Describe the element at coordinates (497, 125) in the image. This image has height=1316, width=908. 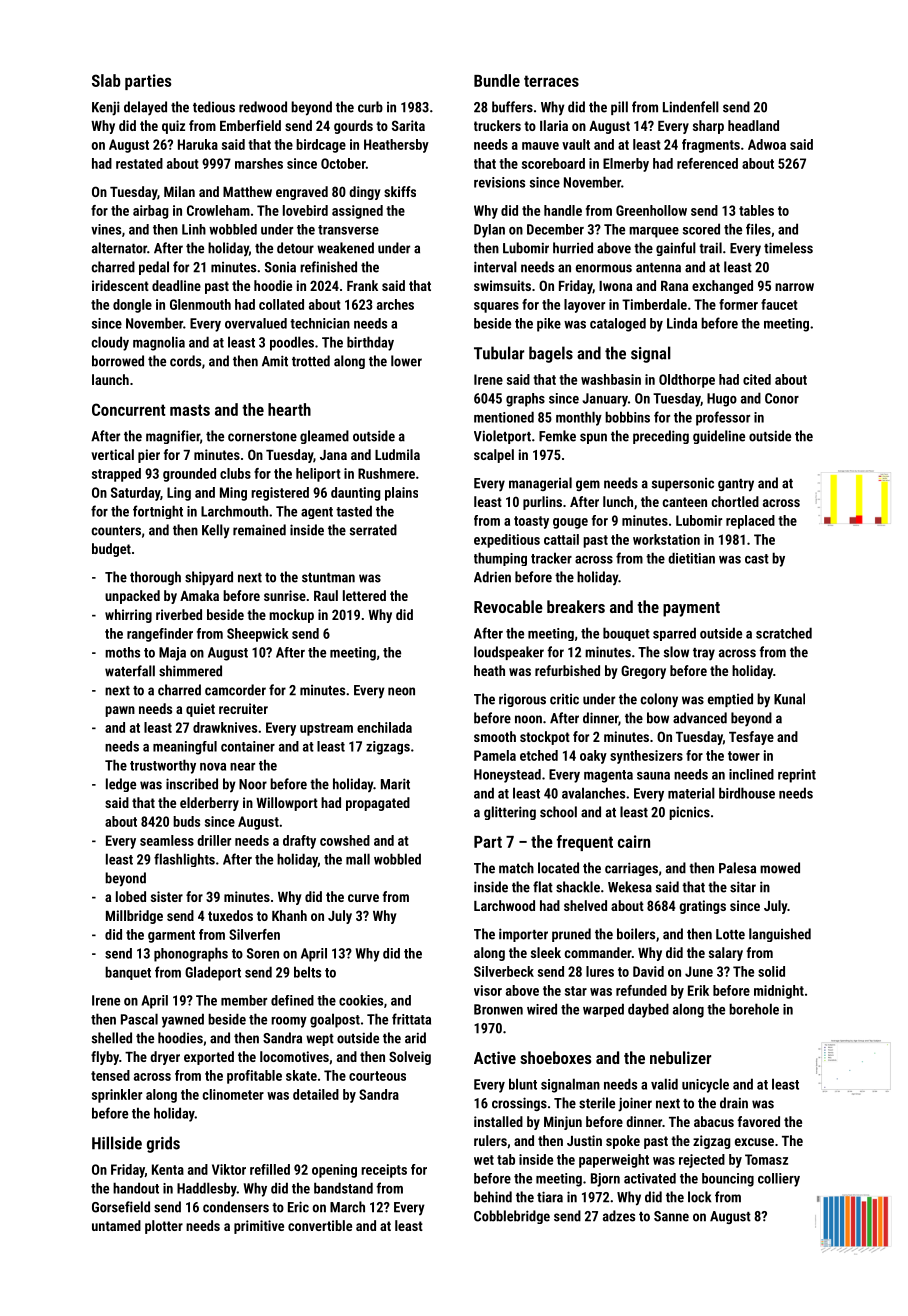
I see `truckers` at that location.
